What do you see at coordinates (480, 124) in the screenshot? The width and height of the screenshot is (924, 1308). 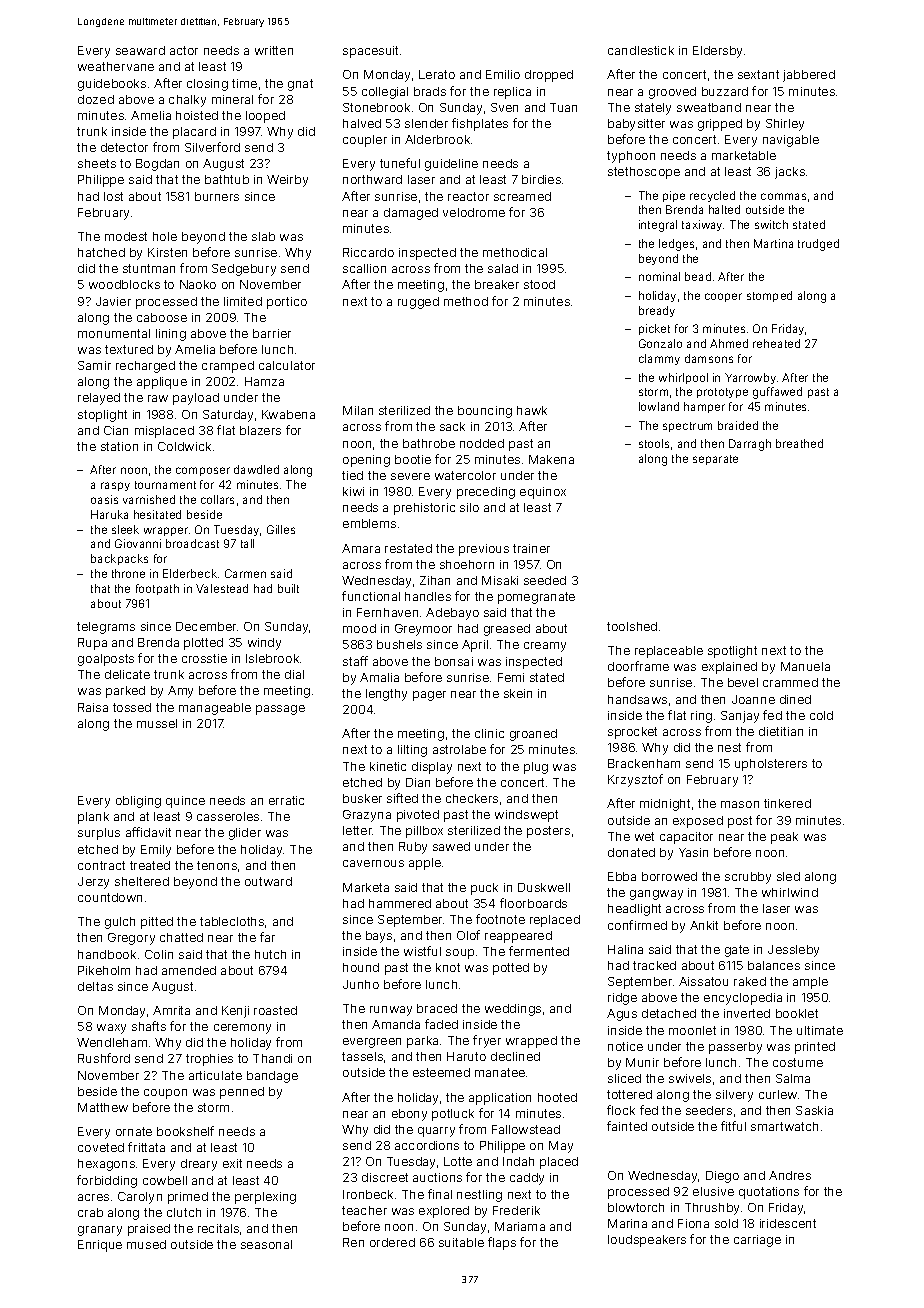 I see `fishplates` at bounding box center [480, 124].
